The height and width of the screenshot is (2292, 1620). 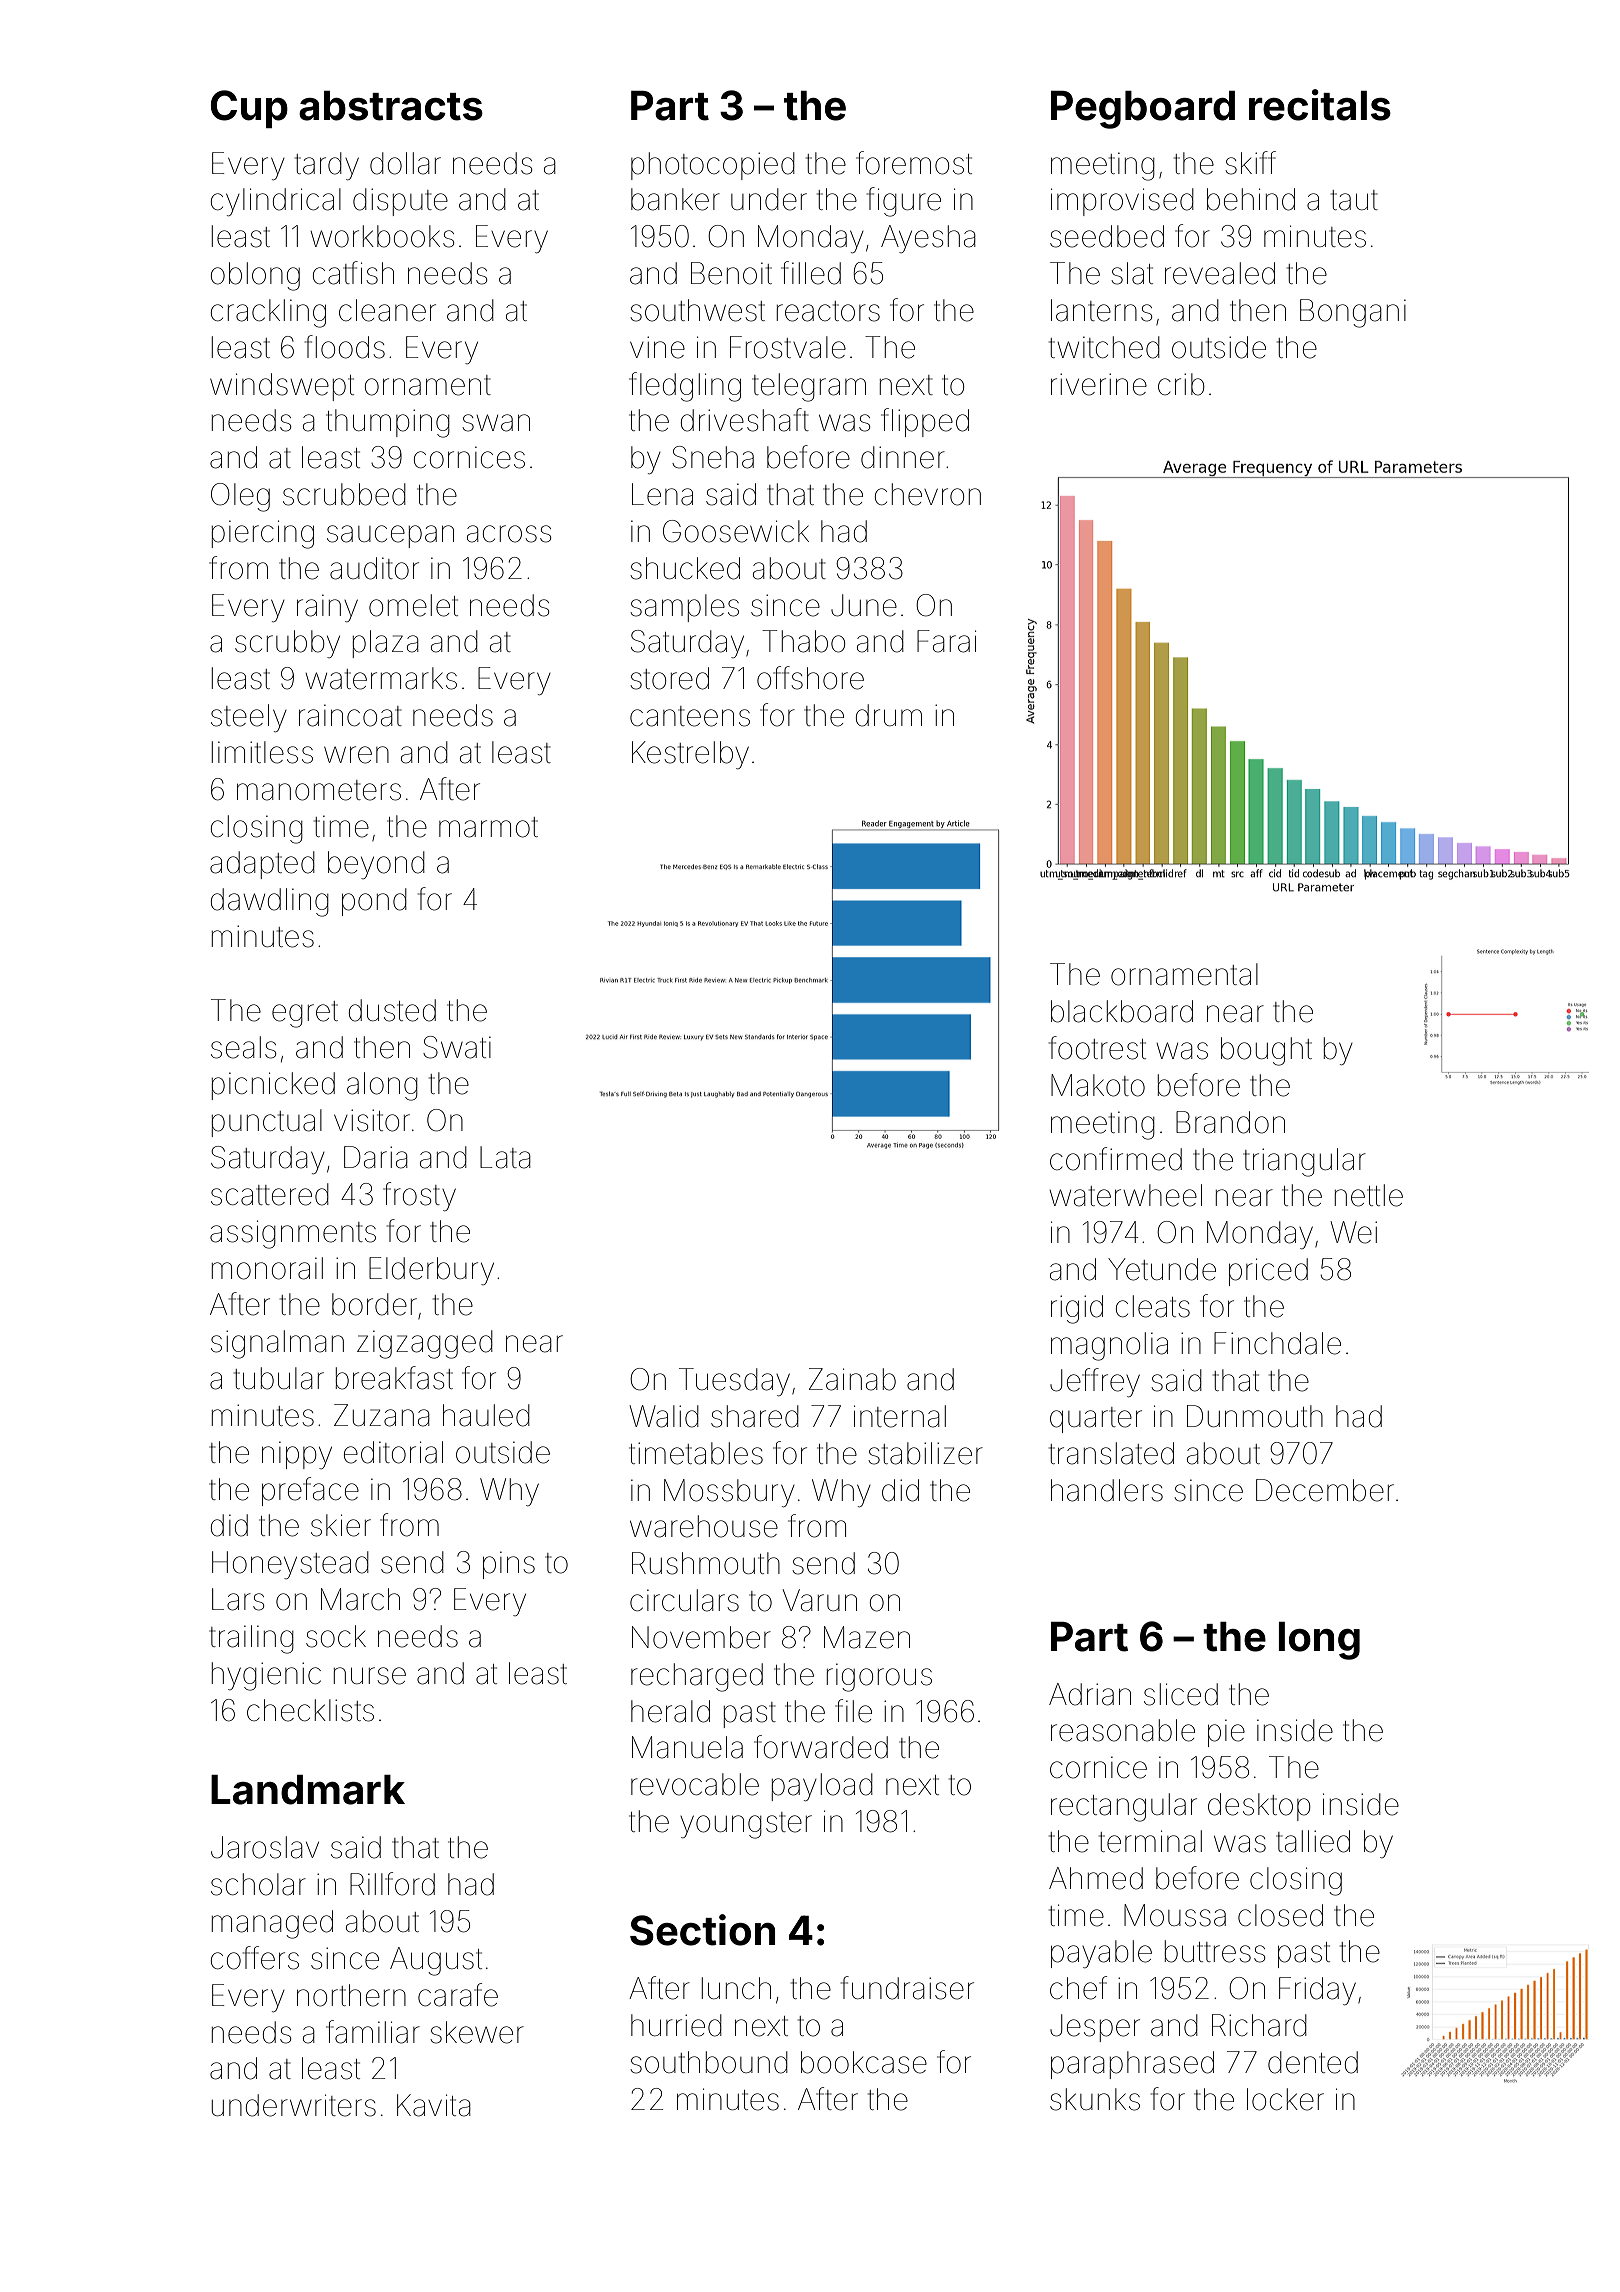 What do you see at coordinates (810, 678) in the screenshot?
I see `offshore` at bounding box center [810, 678].
